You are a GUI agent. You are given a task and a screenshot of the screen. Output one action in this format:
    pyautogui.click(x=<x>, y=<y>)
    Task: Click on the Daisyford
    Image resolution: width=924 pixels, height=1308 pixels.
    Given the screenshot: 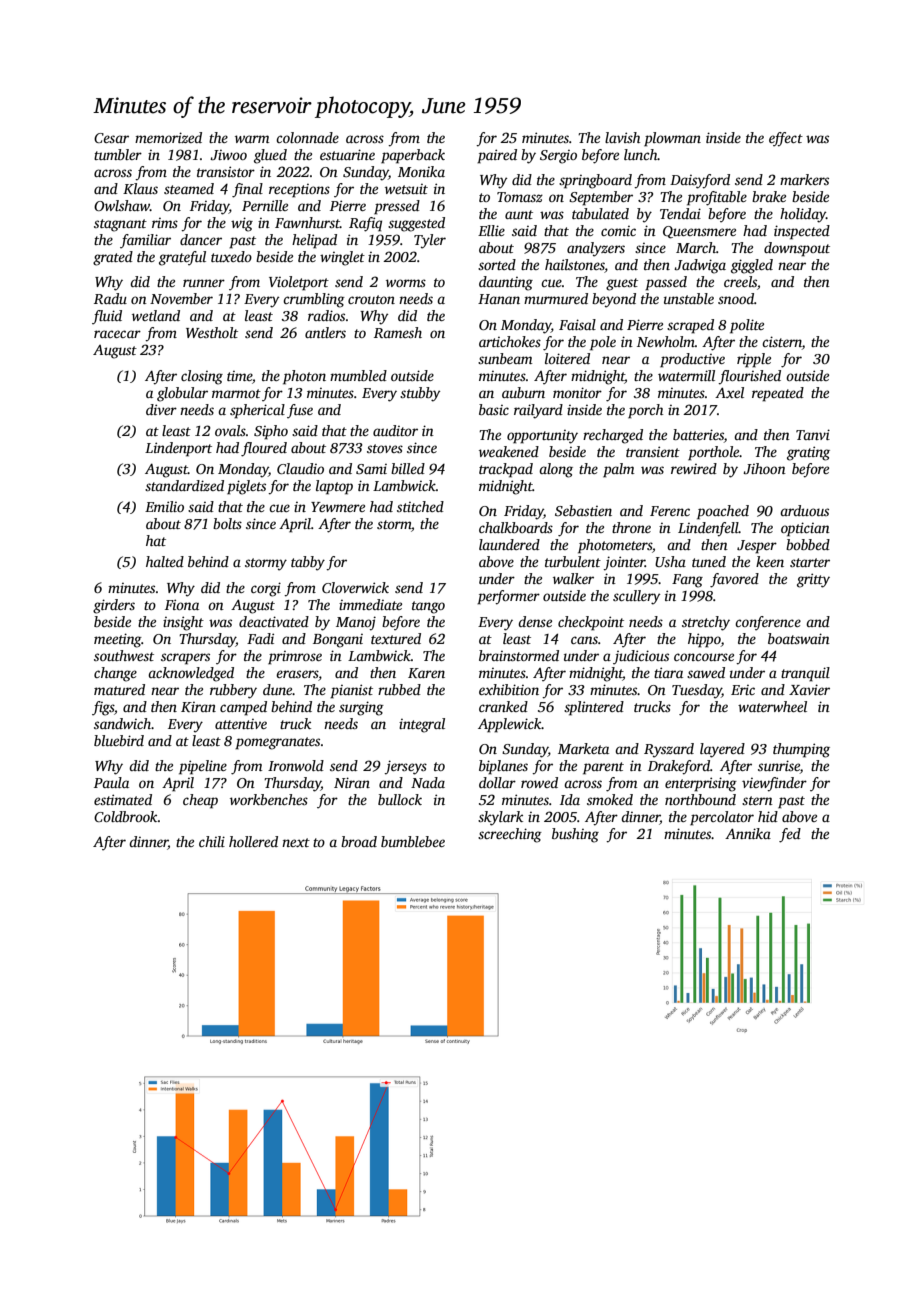 What is the action you would take?
    pyautogui.click(x=700, y=181)
